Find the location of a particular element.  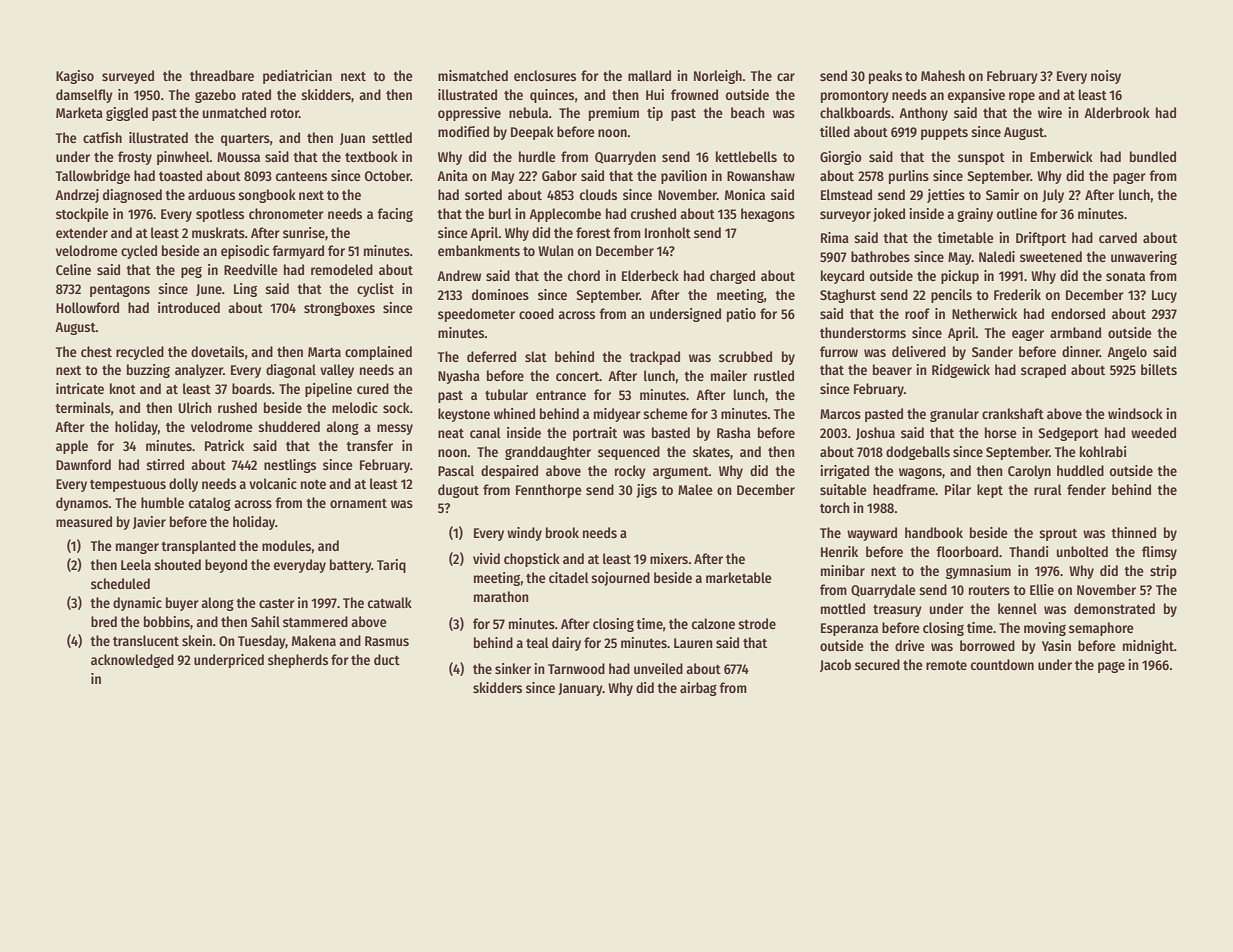

terminals is located at coordinates (83, 407).
